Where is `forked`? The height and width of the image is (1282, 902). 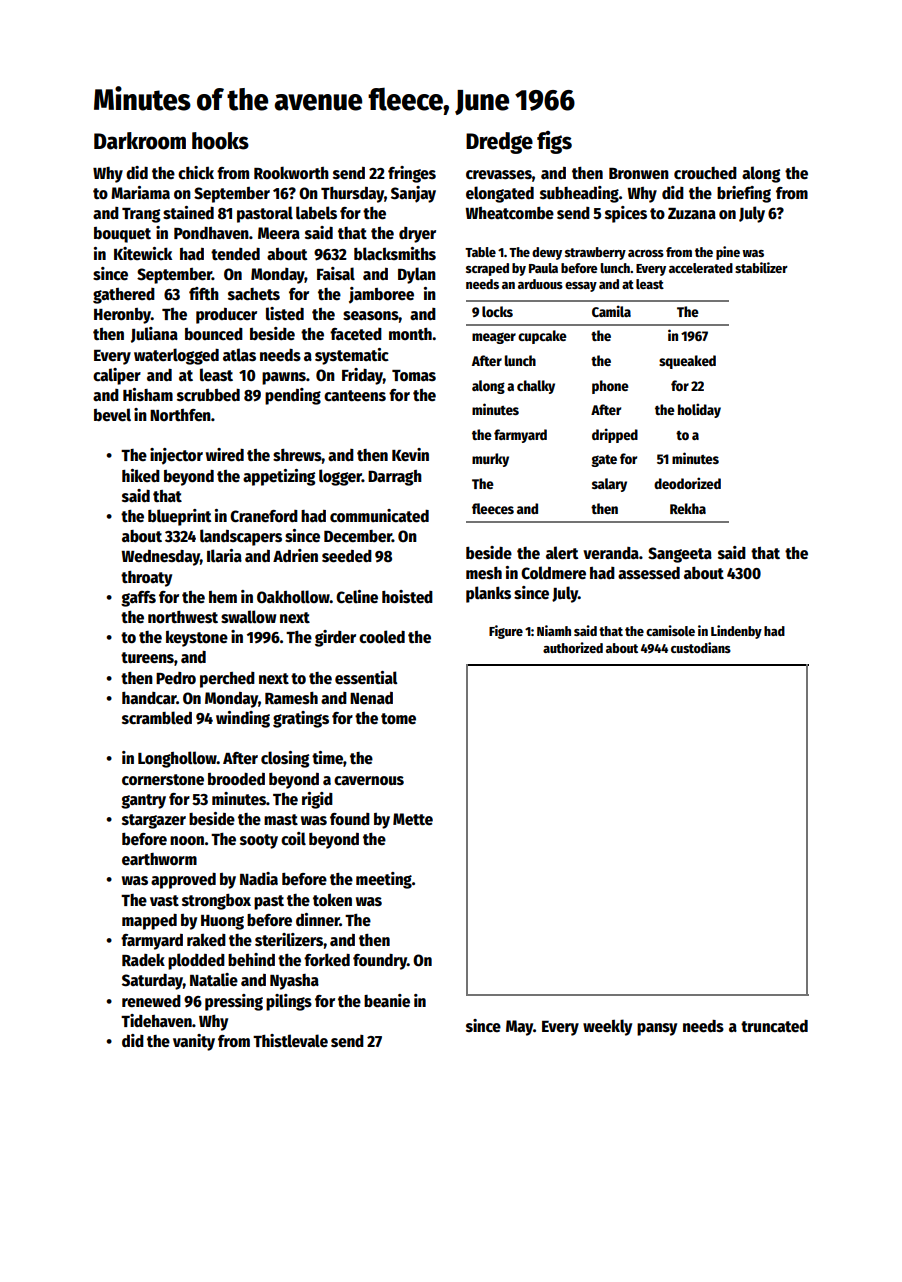
forked is located at coordinates (327, 960).
